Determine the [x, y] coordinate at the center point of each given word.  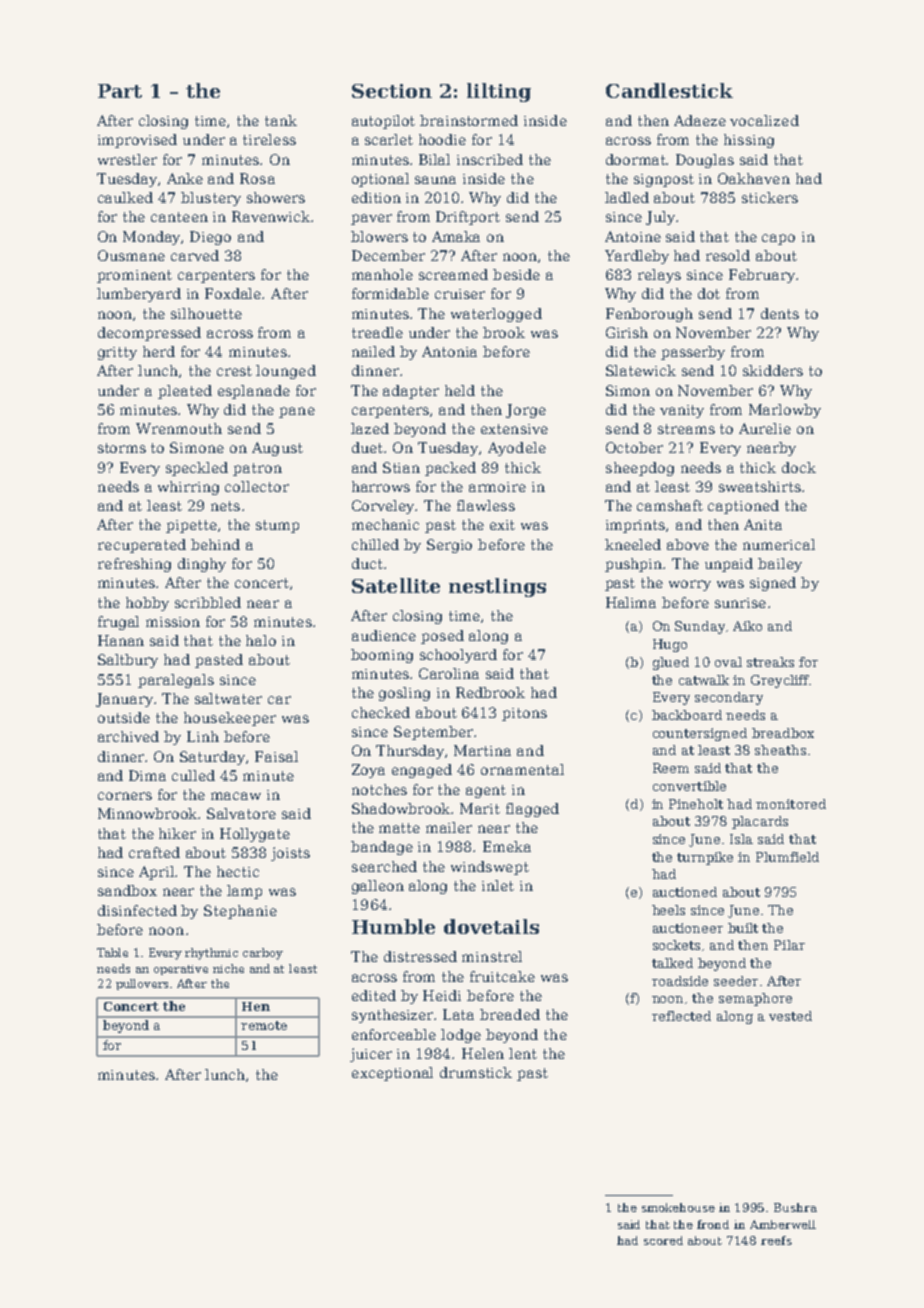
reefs [776, 1240]
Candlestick [669, 90]
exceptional [392, 1074]
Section [392, 91]
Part [120, 91]
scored [663, 1240]
